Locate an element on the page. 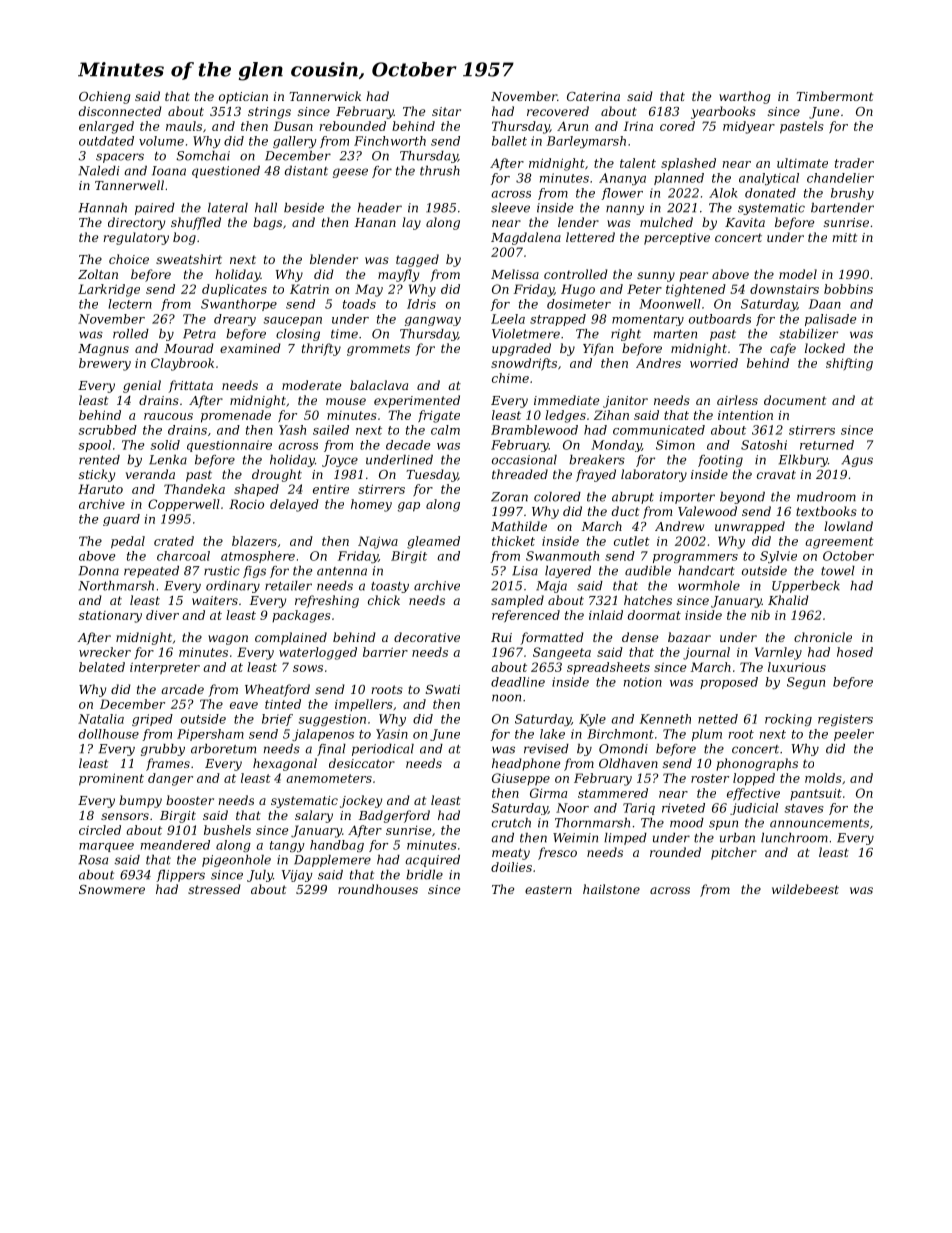 The height and width of the page is (1233, 952). sleeve is located at coordinates (510, 208).
